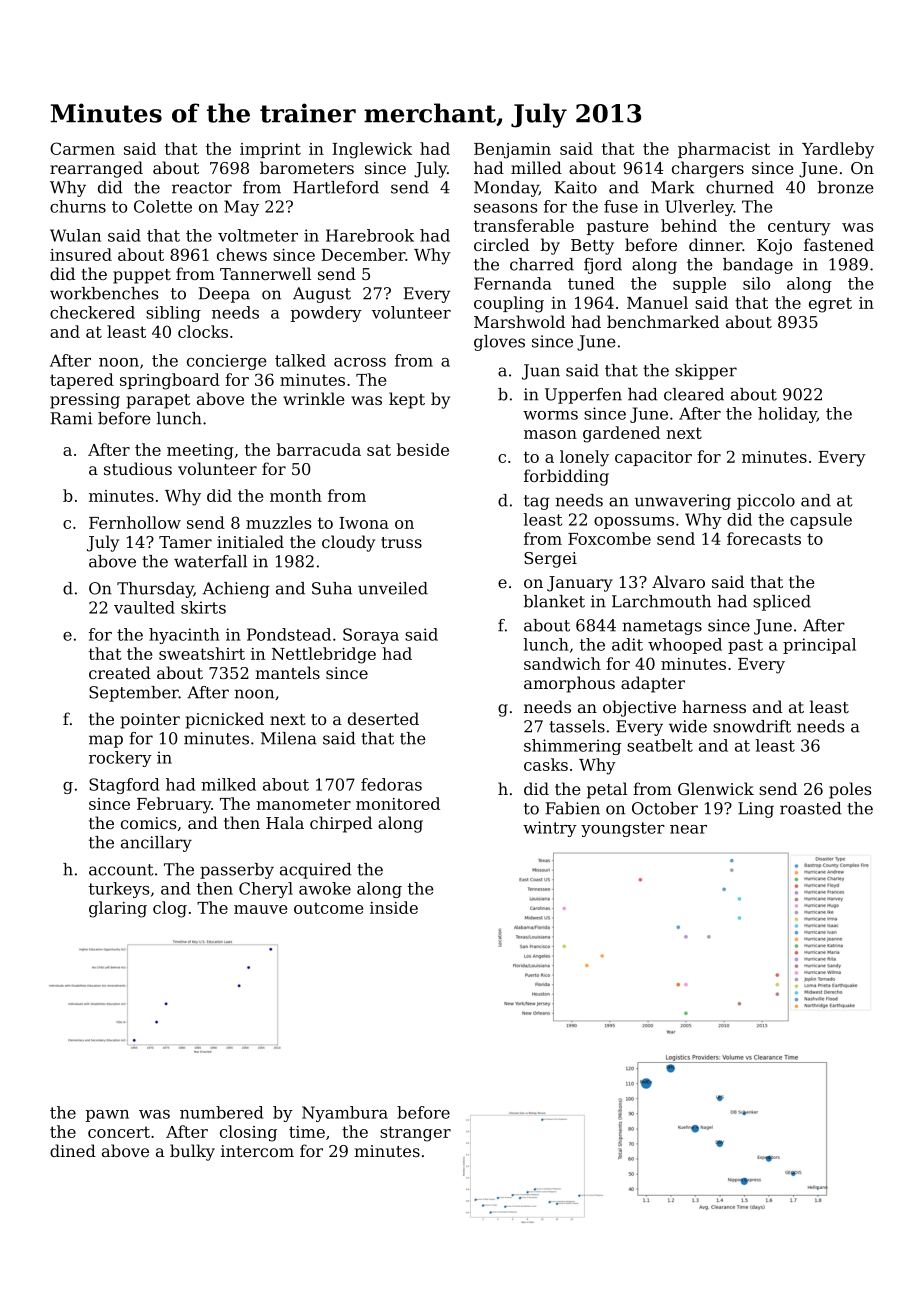 The height and width of the page is (1308, 924). Describe the element at coordinates (138, 468) in the page. I see `studious` at that location.
